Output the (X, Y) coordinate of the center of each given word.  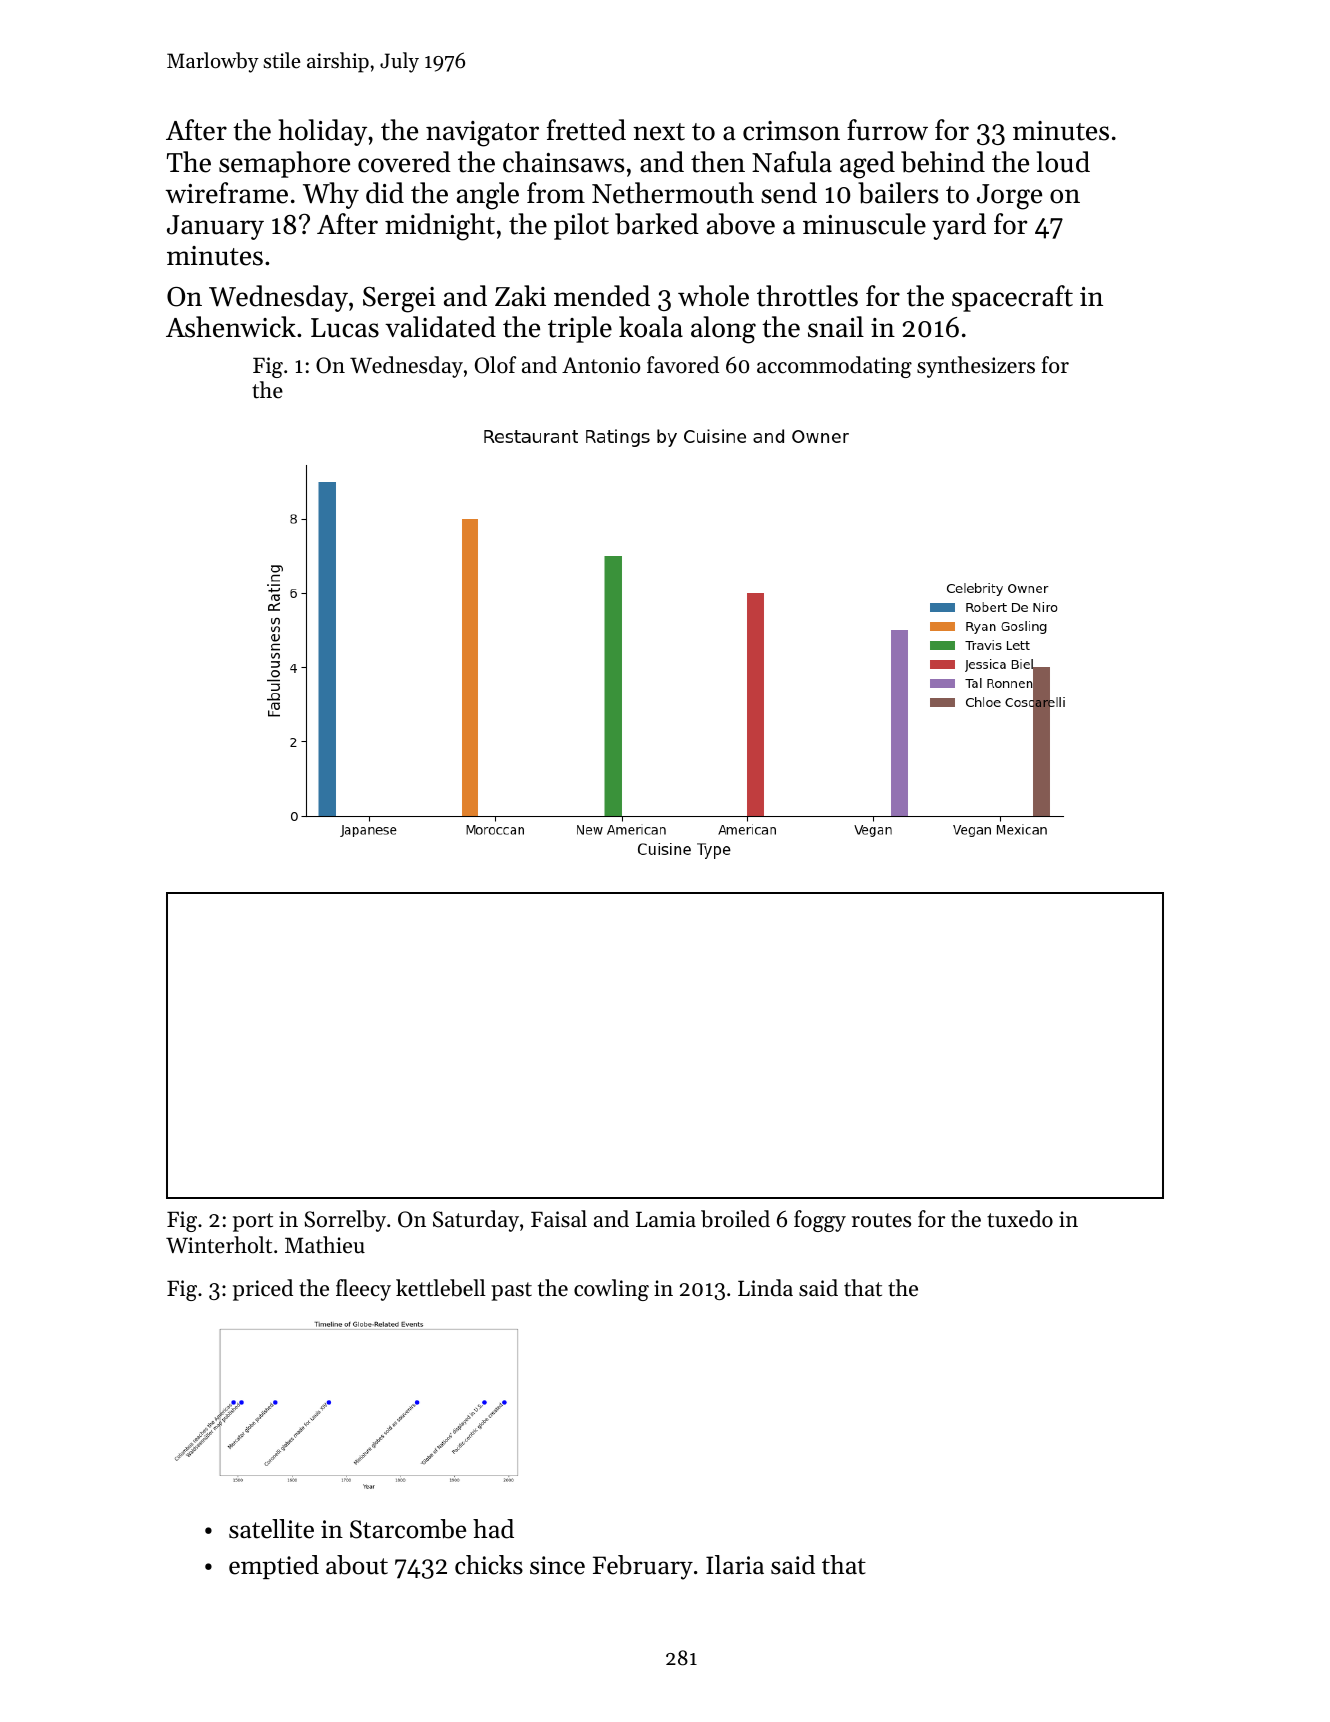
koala (651, 327)
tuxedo (1020, 1219)
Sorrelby (345, 1221)
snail (836, 327)
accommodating (834, 367)
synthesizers (976, 367)
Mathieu (325, 1245)
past (511, 1291)
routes (881, 1220)
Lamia (666, 1219)
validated (440, 327)
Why (331, 195)
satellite (271, 1529)
